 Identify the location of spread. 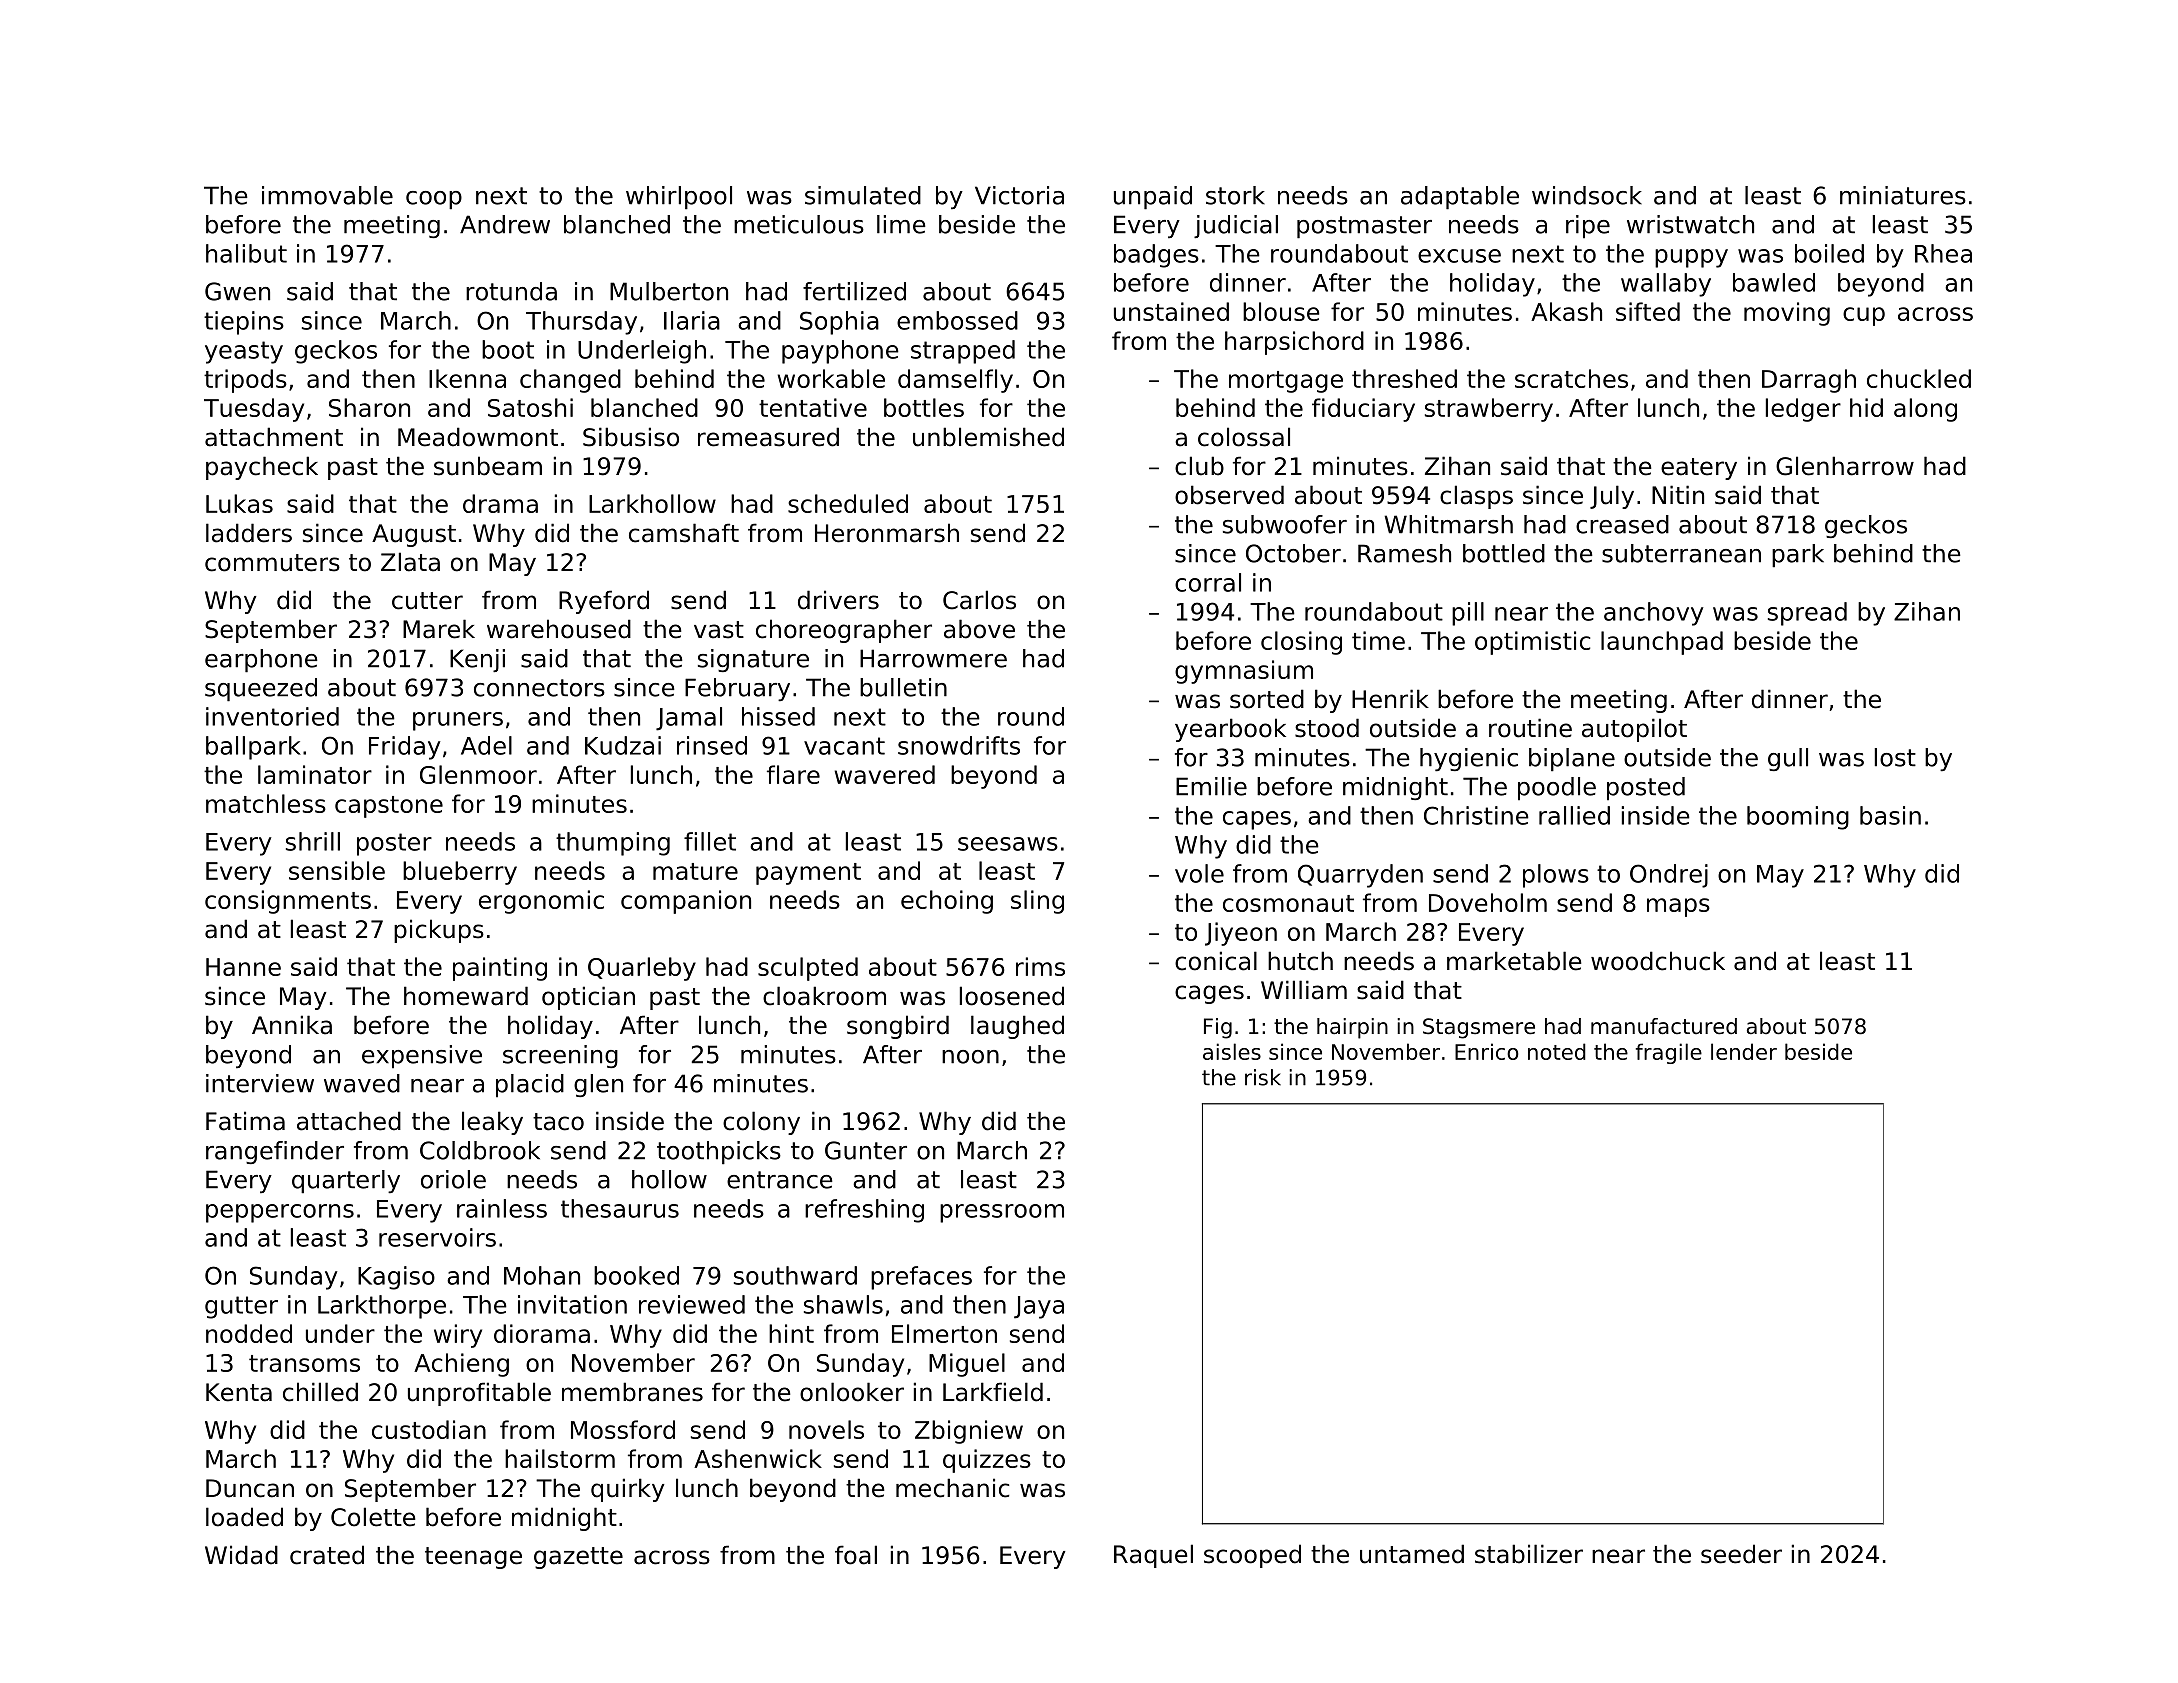
(1807, 614).
